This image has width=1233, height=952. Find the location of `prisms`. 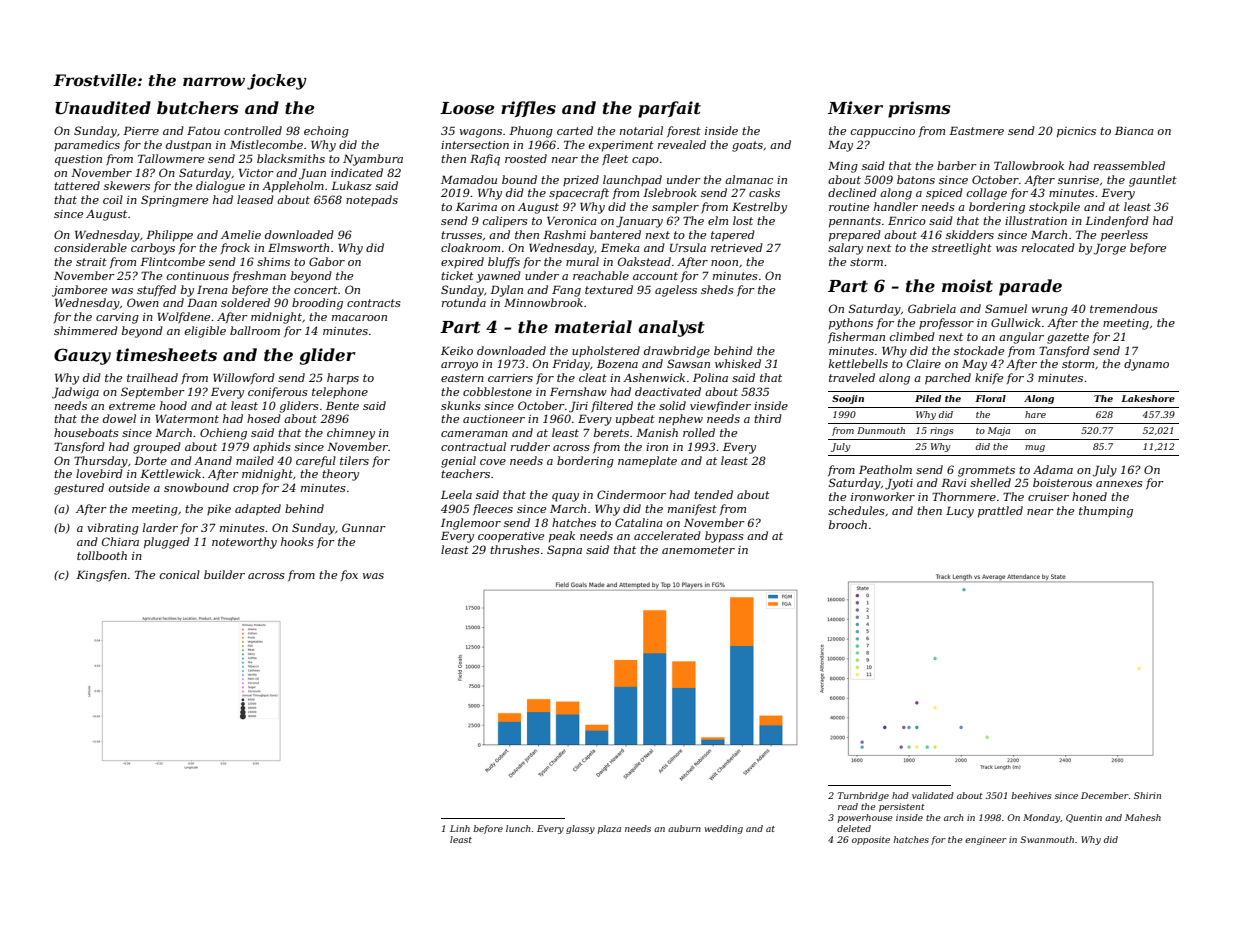

prisms is located at coordinates (919, 109).
